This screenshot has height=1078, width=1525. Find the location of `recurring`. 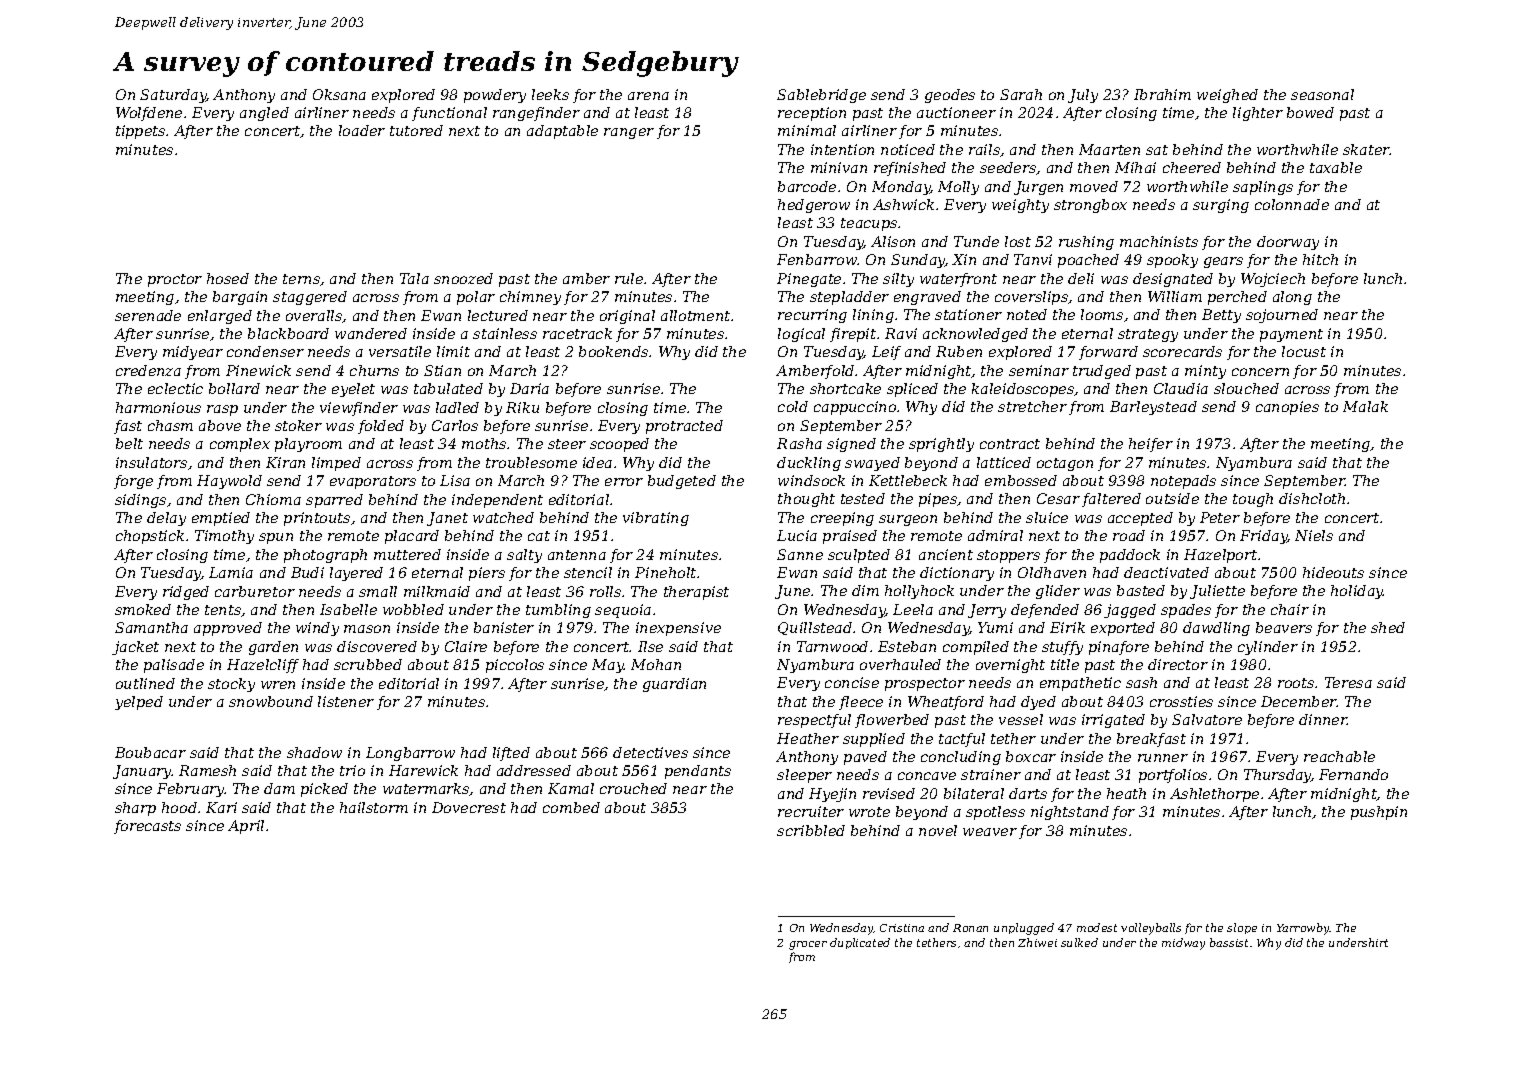

recurring is located at coordinates (812, 316).
